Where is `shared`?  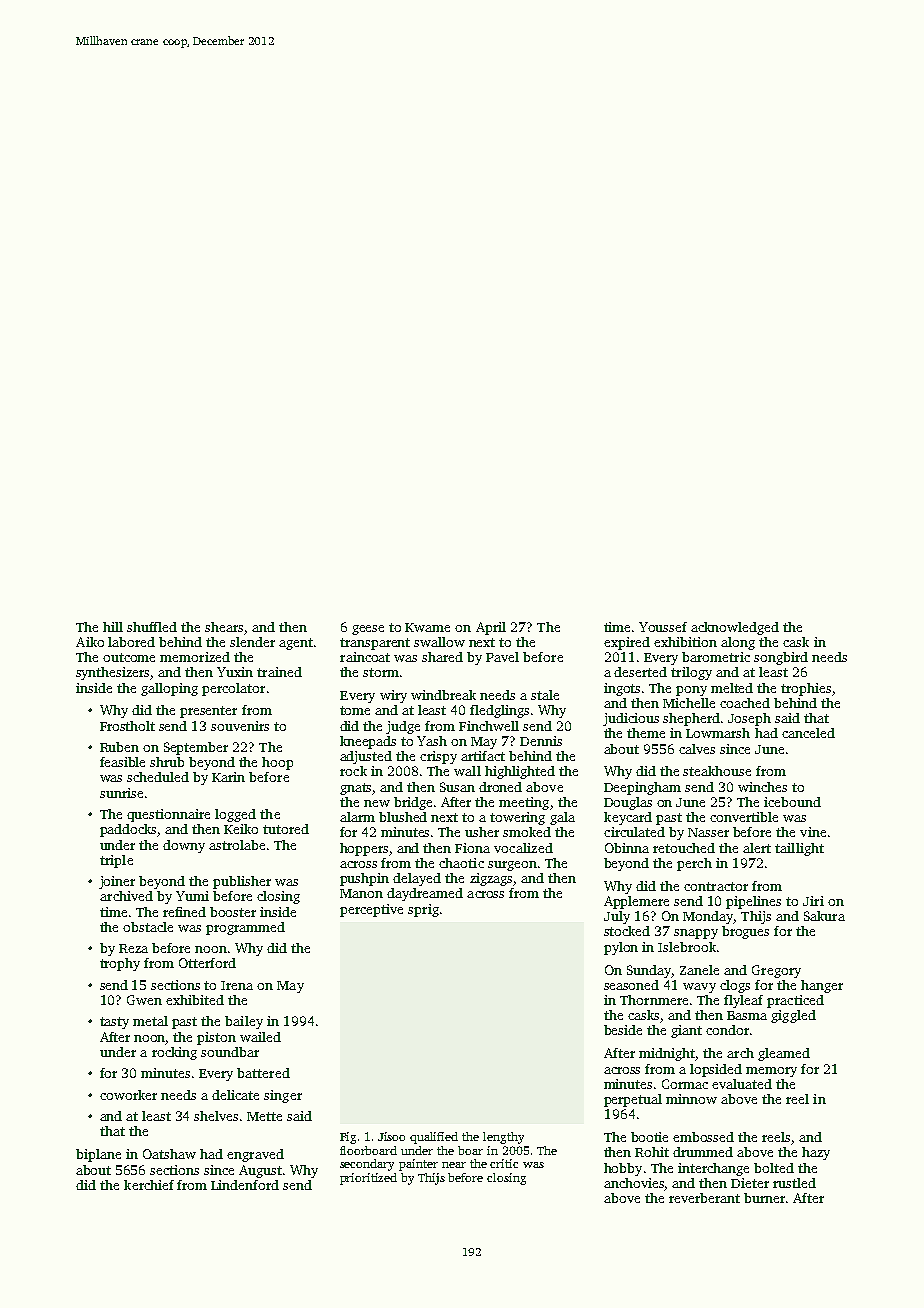 shared is located at coordinates (442, 657).
